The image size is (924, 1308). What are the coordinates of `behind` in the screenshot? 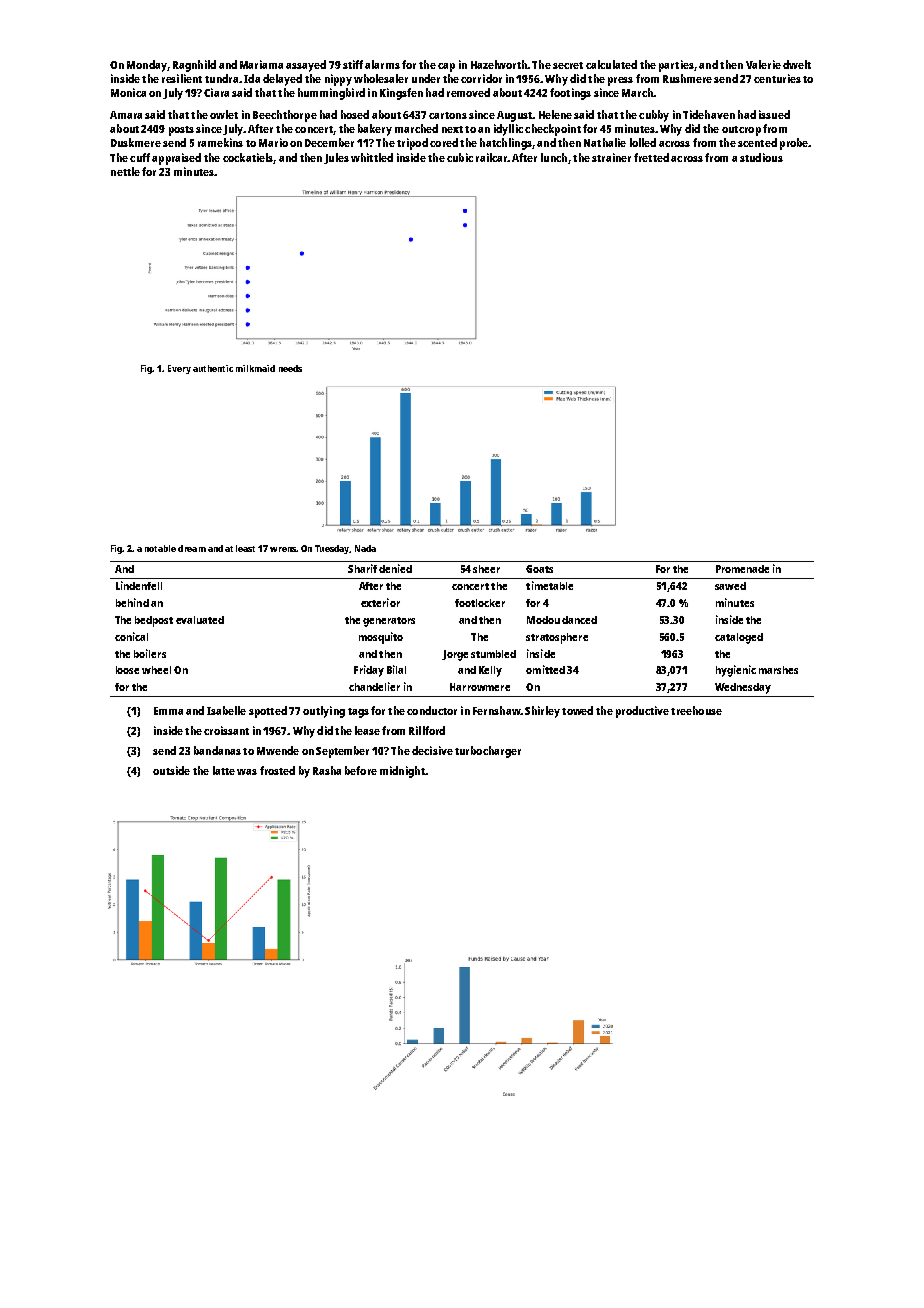 It's located at (132, 602).
